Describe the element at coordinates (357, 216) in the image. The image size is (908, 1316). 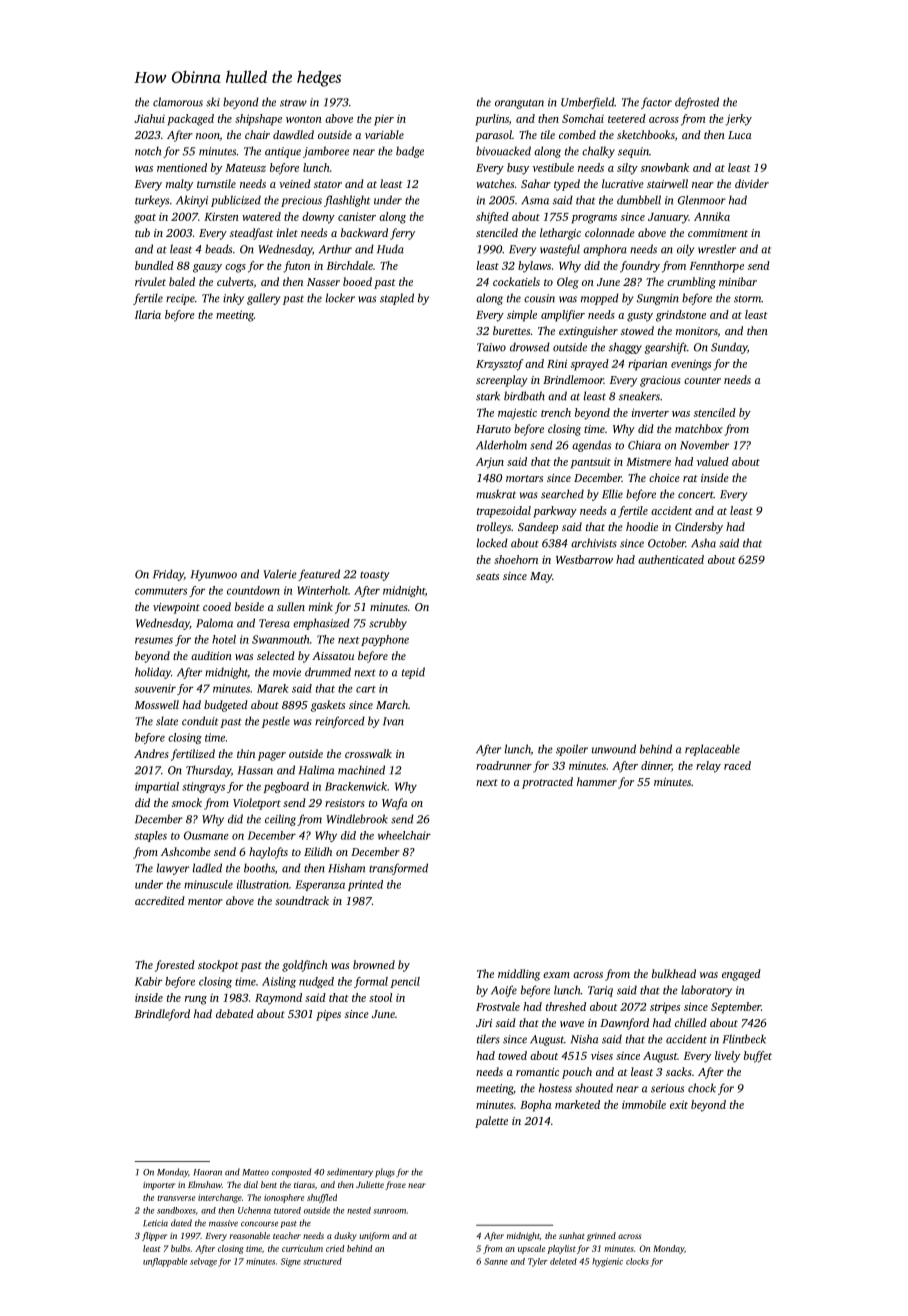
I see `canister` at that location.
